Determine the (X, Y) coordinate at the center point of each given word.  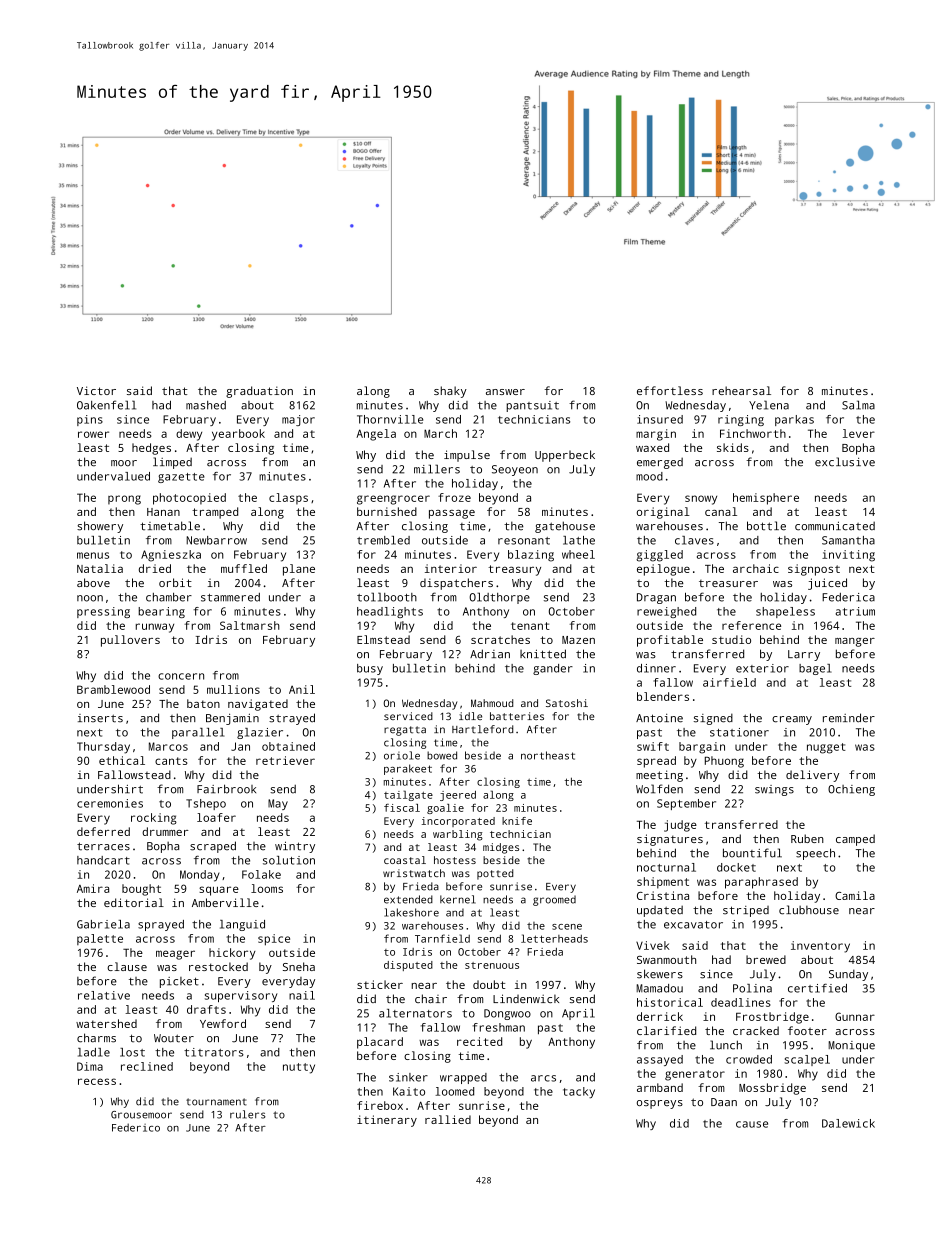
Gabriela (103, 924)
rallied (448, 1119)
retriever (285, 760)
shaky (450, 392)
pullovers (130, 641)
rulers (248, 1114)
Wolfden (659, 789)
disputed (408, 966)
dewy (189, 435)
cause (752, 1124)
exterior (762, 668)
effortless (670, 390)
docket (736, 867)
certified (817, 988)
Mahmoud (492, 703)
